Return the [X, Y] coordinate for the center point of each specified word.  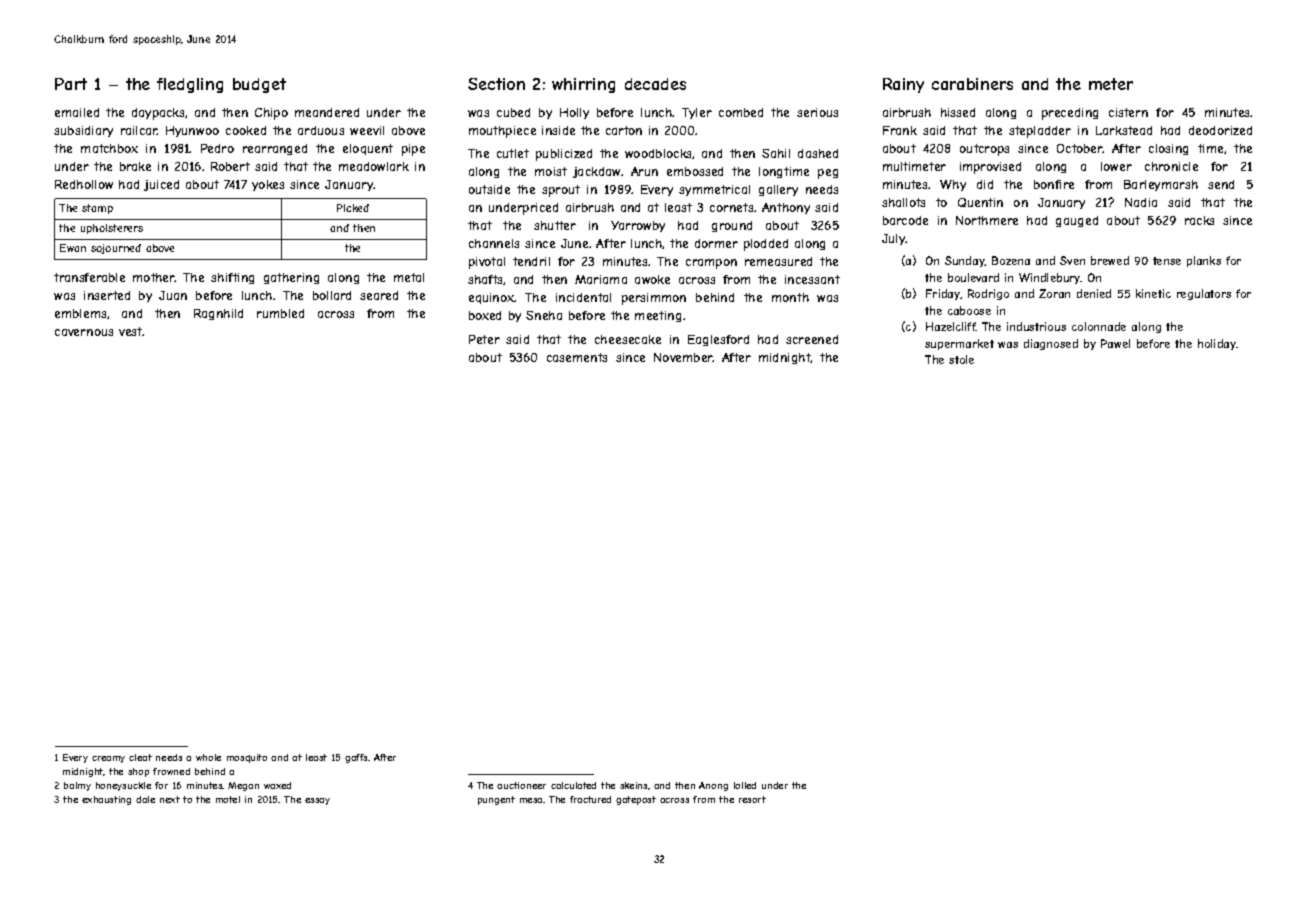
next [170, 799]
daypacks [159, 114]
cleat [140, 757]
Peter [484, 339]
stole [961, 359]
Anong [713, 786]
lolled [745, 785]
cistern [1128, 112]
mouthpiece [502, 132]
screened [812, 339]
